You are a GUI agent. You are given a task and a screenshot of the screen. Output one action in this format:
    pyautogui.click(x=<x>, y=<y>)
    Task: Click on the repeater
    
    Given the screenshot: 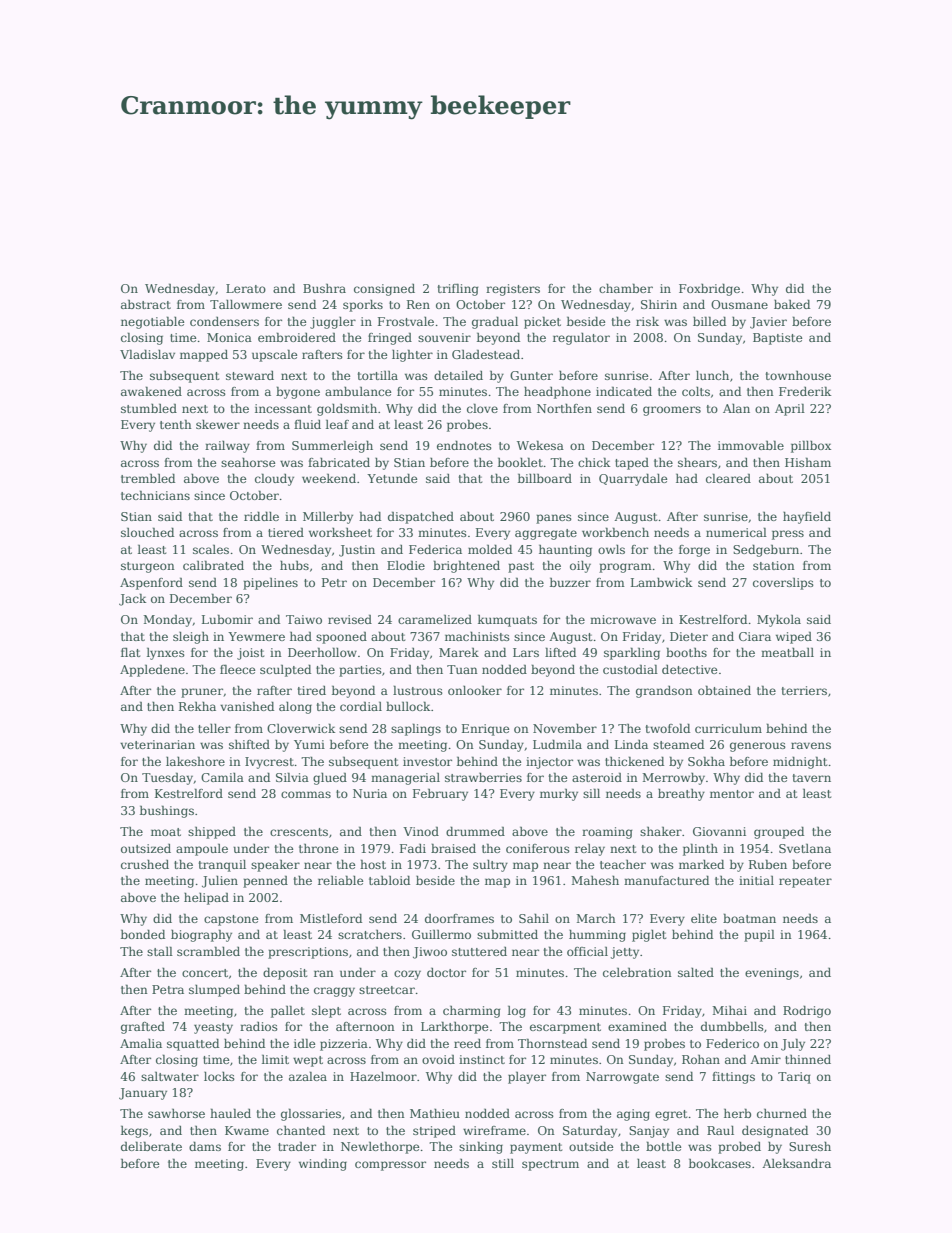 What is the action you would take?
    pyautogui.click(x=805, y=882)
